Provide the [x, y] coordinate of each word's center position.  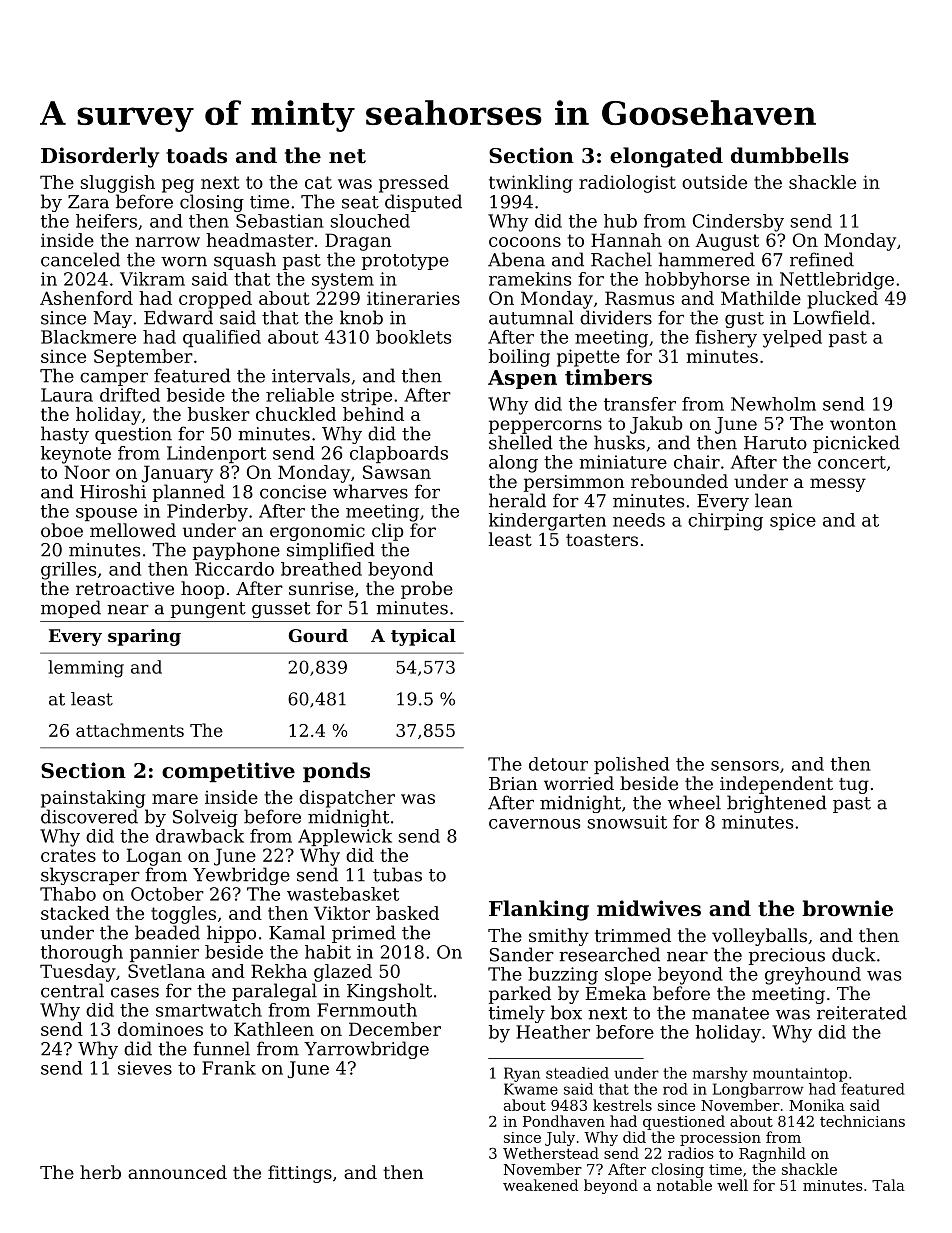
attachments [130, 730]
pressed [414, 184]
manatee [730, 1013]
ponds [336, 772]
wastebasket [343, 894]
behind [373, 414]
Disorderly [100, 157]
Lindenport [216, 454]
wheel [694, 802]
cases [135, 992]
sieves [145, 1068]
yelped [792, 339]
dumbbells [790, 155]
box [566, 1012]
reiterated [862, 1012]
